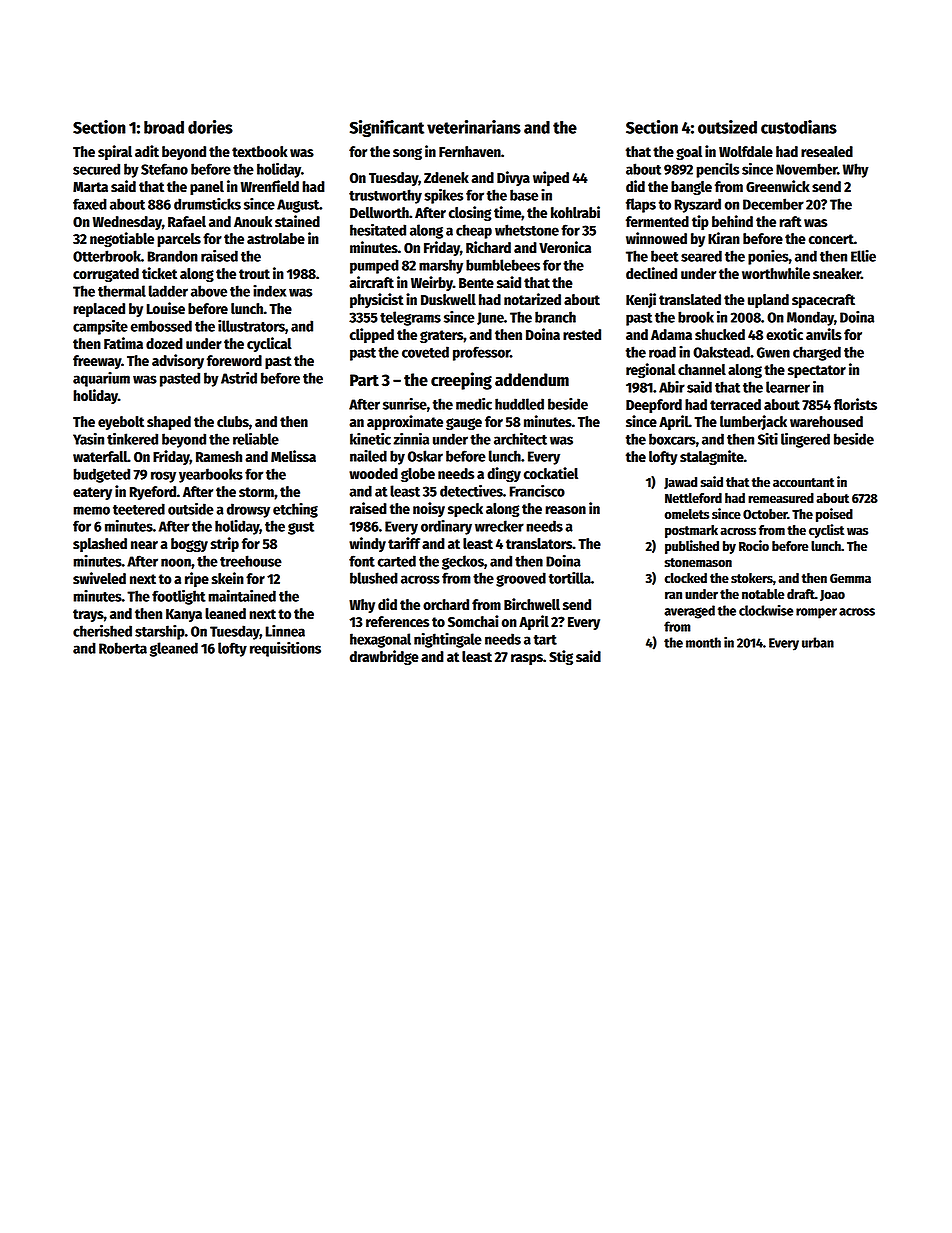  What do you see at coordinates (407, 154) in the screenshot?
I see `song` at bounding box center [407, 154].
